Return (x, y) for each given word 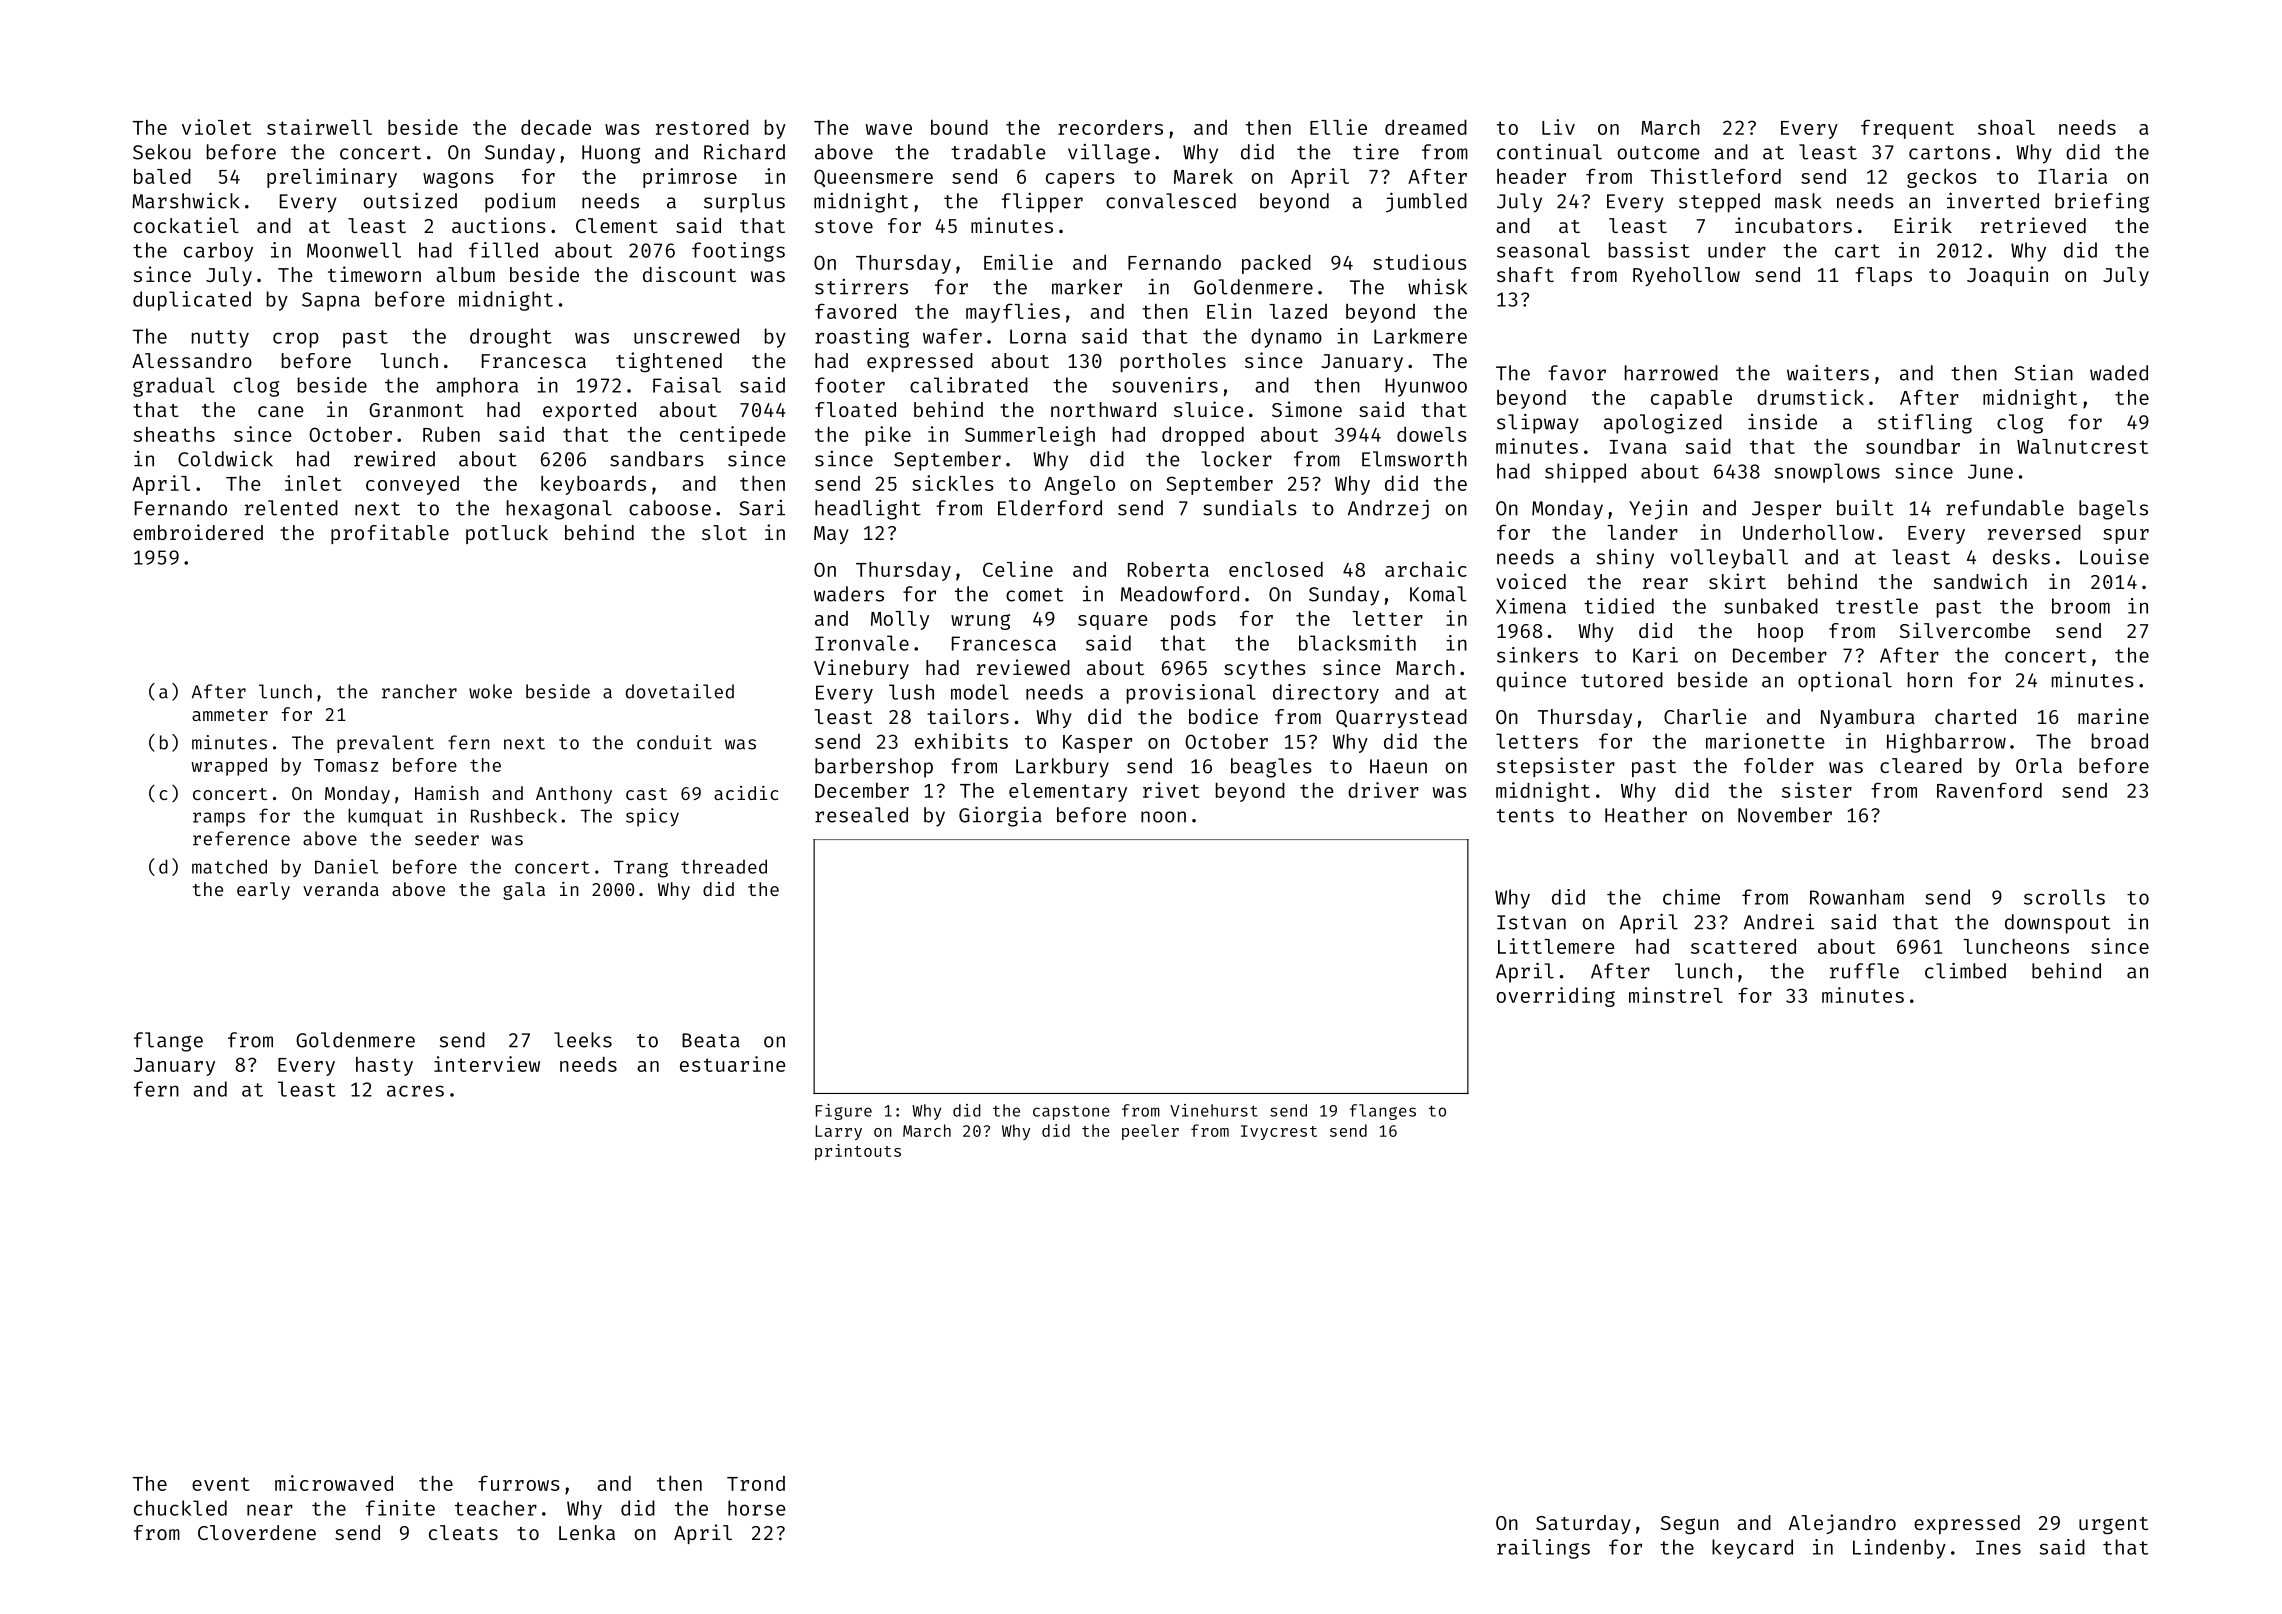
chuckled (180, 1508)
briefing (2102, 202)
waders (849, 594)
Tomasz (346, 765)
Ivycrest (1279, 1132)
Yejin (1658, 510)
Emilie (1018, 262)
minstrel (1676, 995)
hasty (384, 1066)
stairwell (319, 127)
